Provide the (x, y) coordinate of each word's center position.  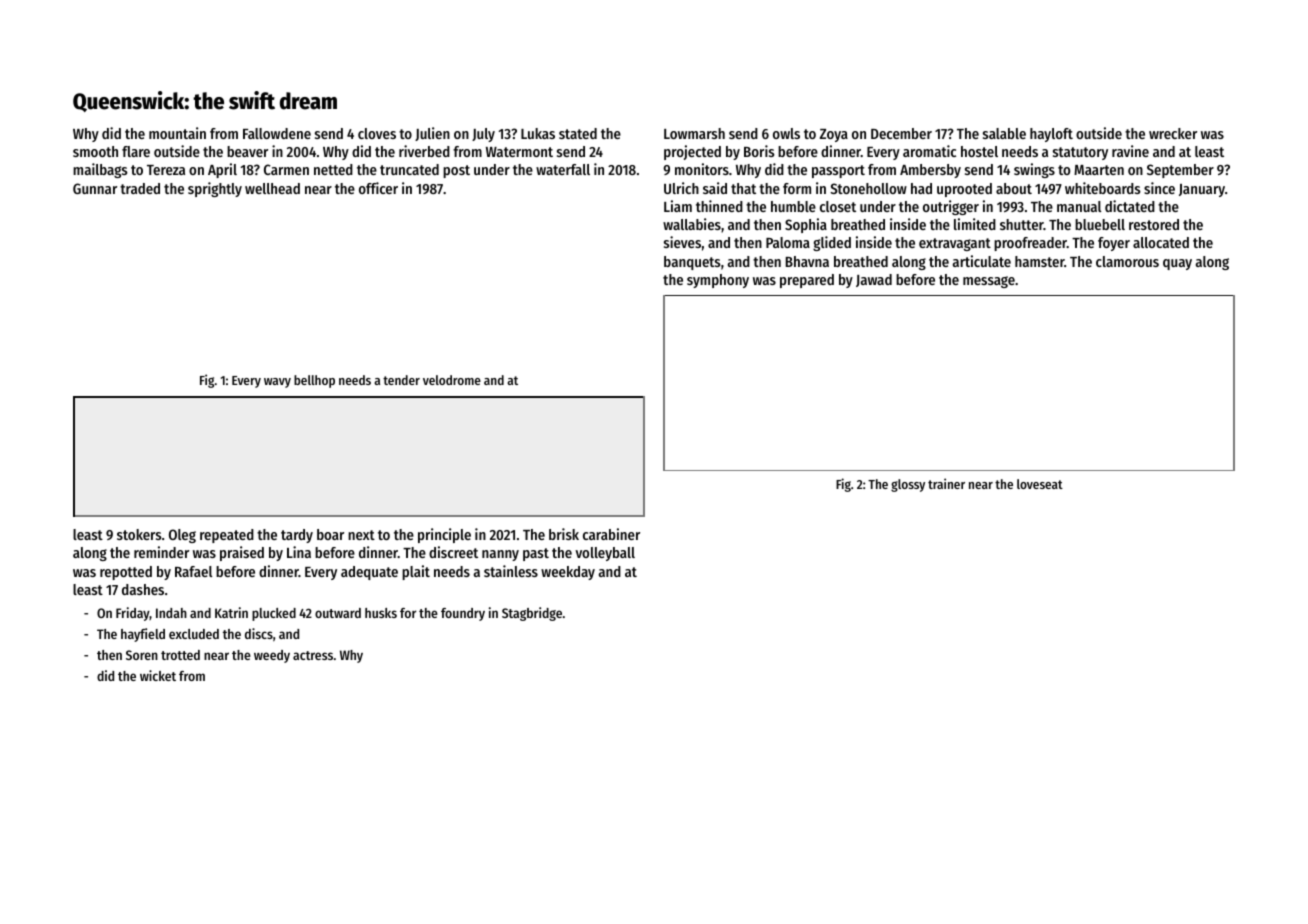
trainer (946, 483)
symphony (718, 281)
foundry (463, 614)
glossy (908, 485)
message (989, 282)
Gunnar (95, 188)
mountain (177, 133)
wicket (158, 675)
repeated (227, 536)
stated (578, 133)
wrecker (1173, 133)
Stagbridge (532, 614)
